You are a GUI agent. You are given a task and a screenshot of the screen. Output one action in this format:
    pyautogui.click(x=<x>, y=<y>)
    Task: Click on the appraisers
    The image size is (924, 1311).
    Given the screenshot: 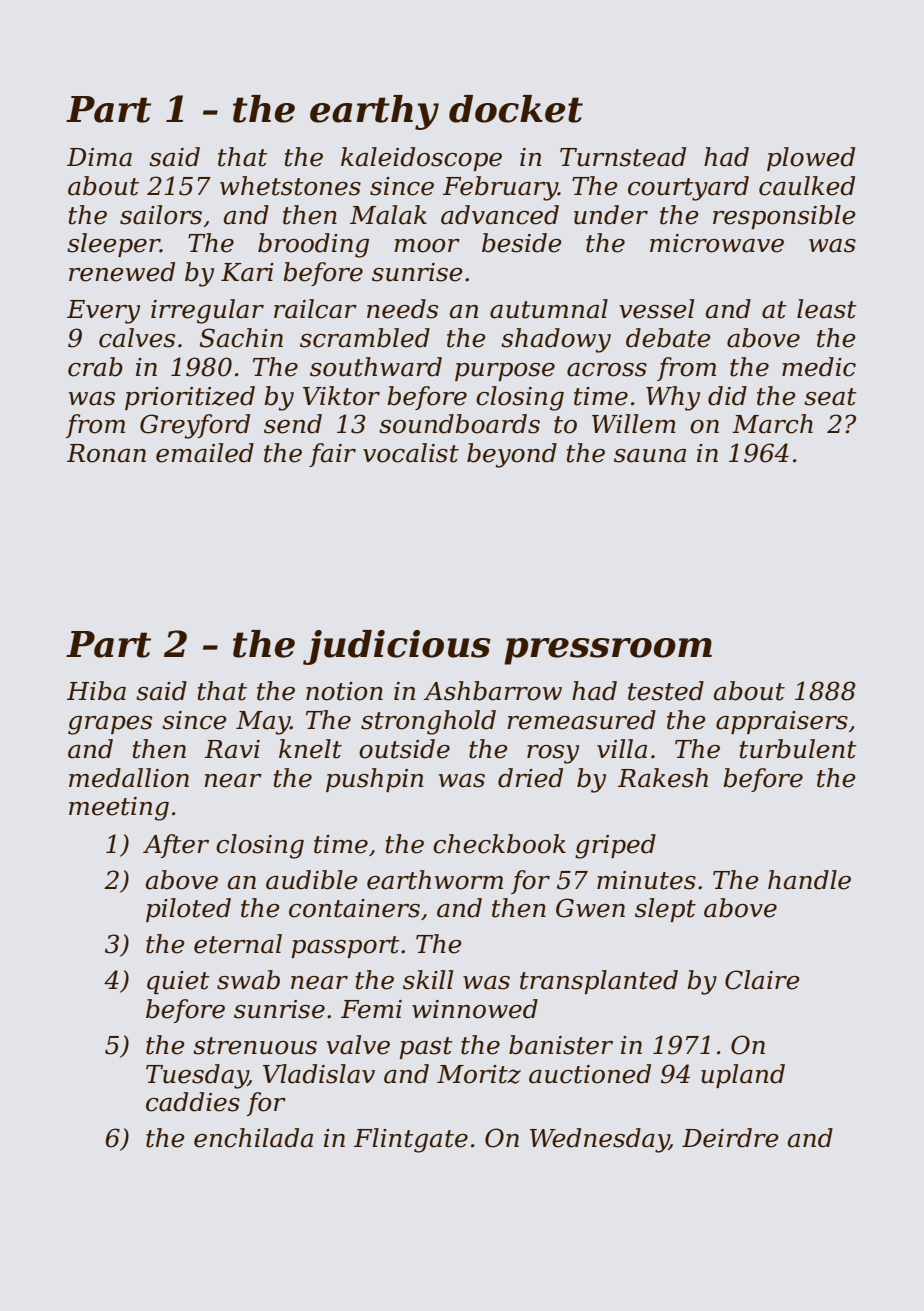 What is the action you would take?
    pyautogui.click(x=782, y=722)
